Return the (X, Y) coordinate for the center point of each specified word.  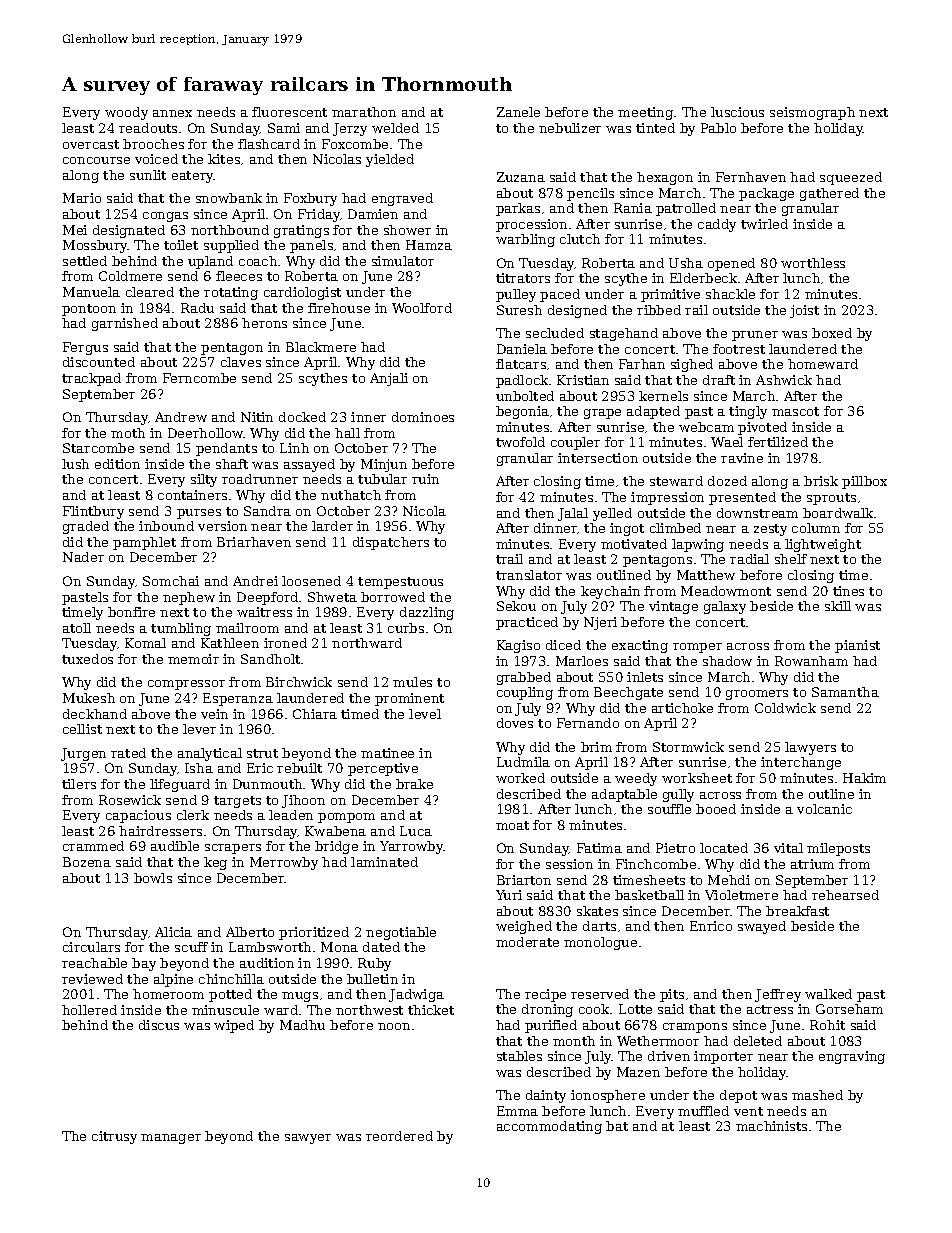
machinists (771, 1126)
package (766, 194)
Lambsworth (270, 947)
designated (129, 231)
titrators (523, 278)
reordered (399, 1136)
